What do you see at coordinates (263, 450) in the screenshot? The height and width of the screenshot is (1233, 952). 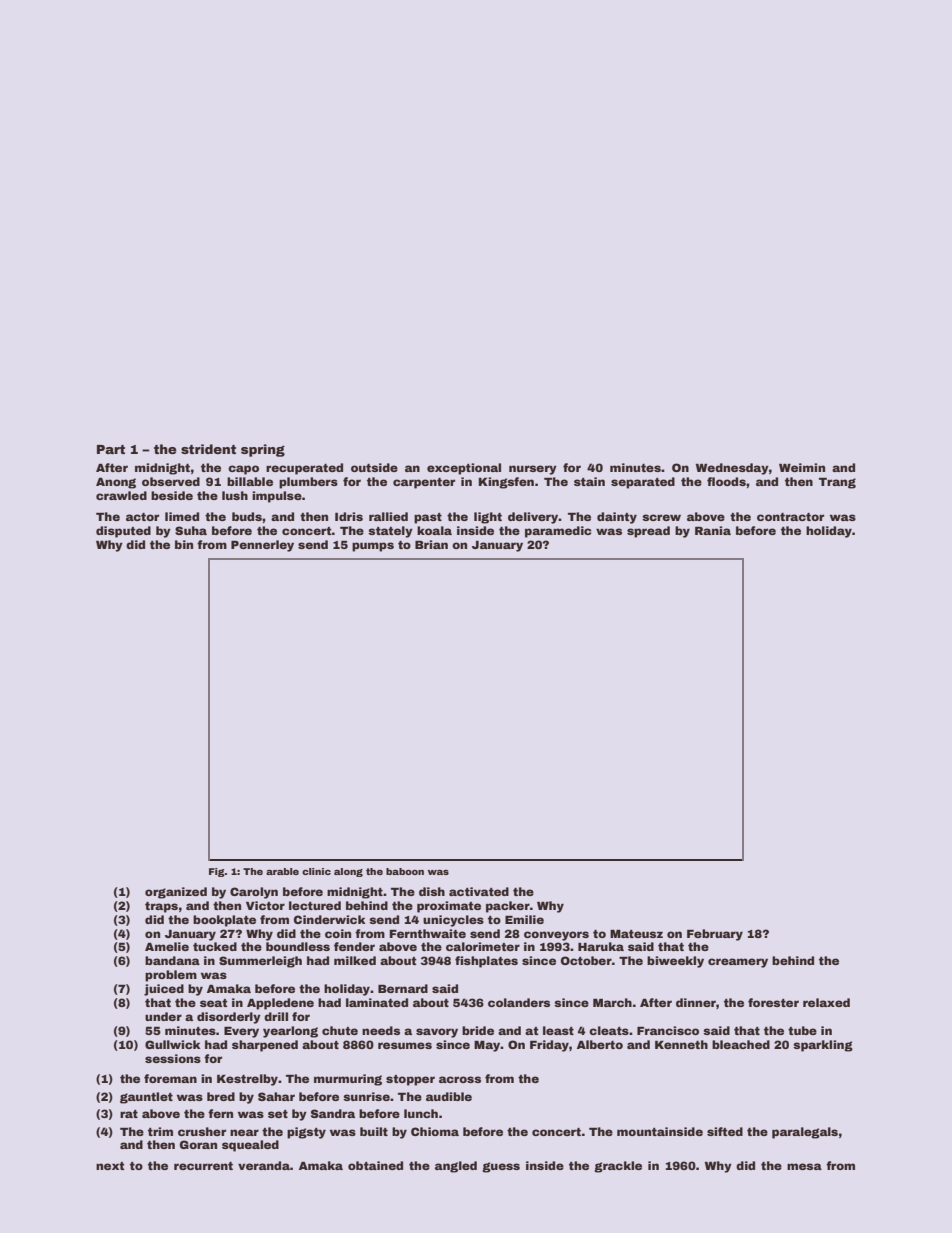 I see `spring` at bounding box center [263, 450].
